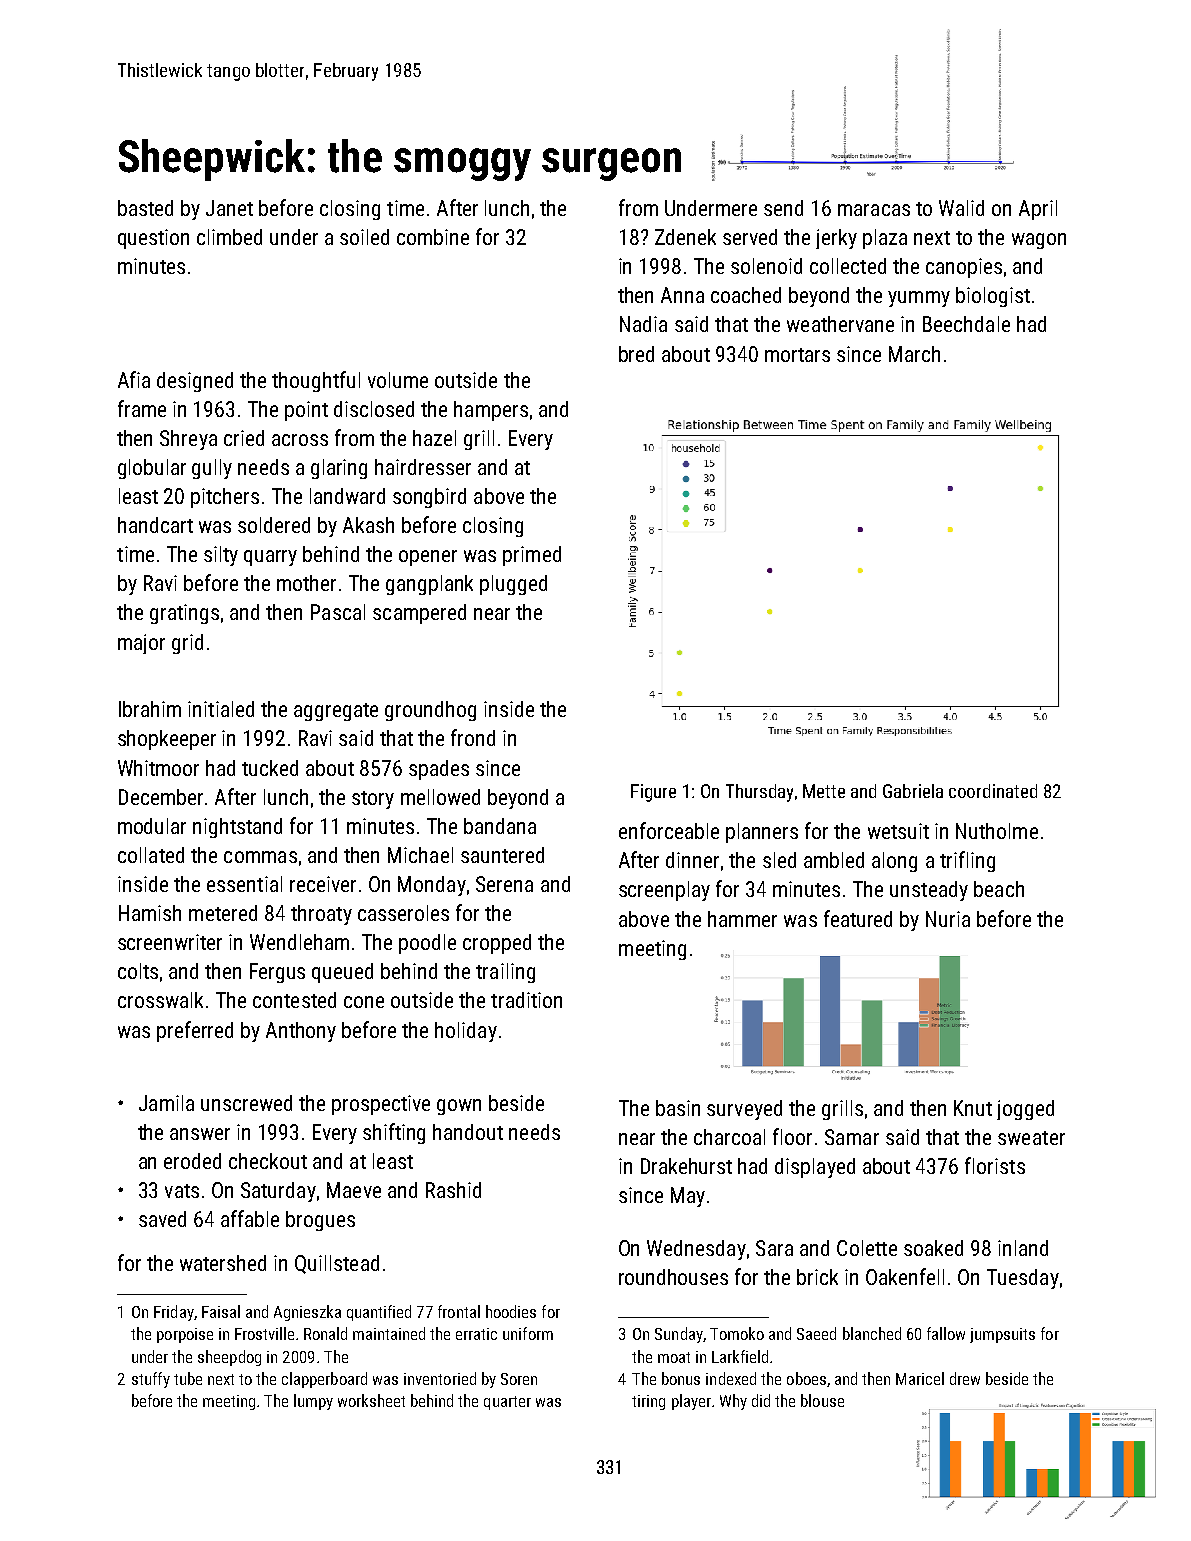  Describe the element at coordinates (742, 919) in the document. I see `hammer` at that location.
